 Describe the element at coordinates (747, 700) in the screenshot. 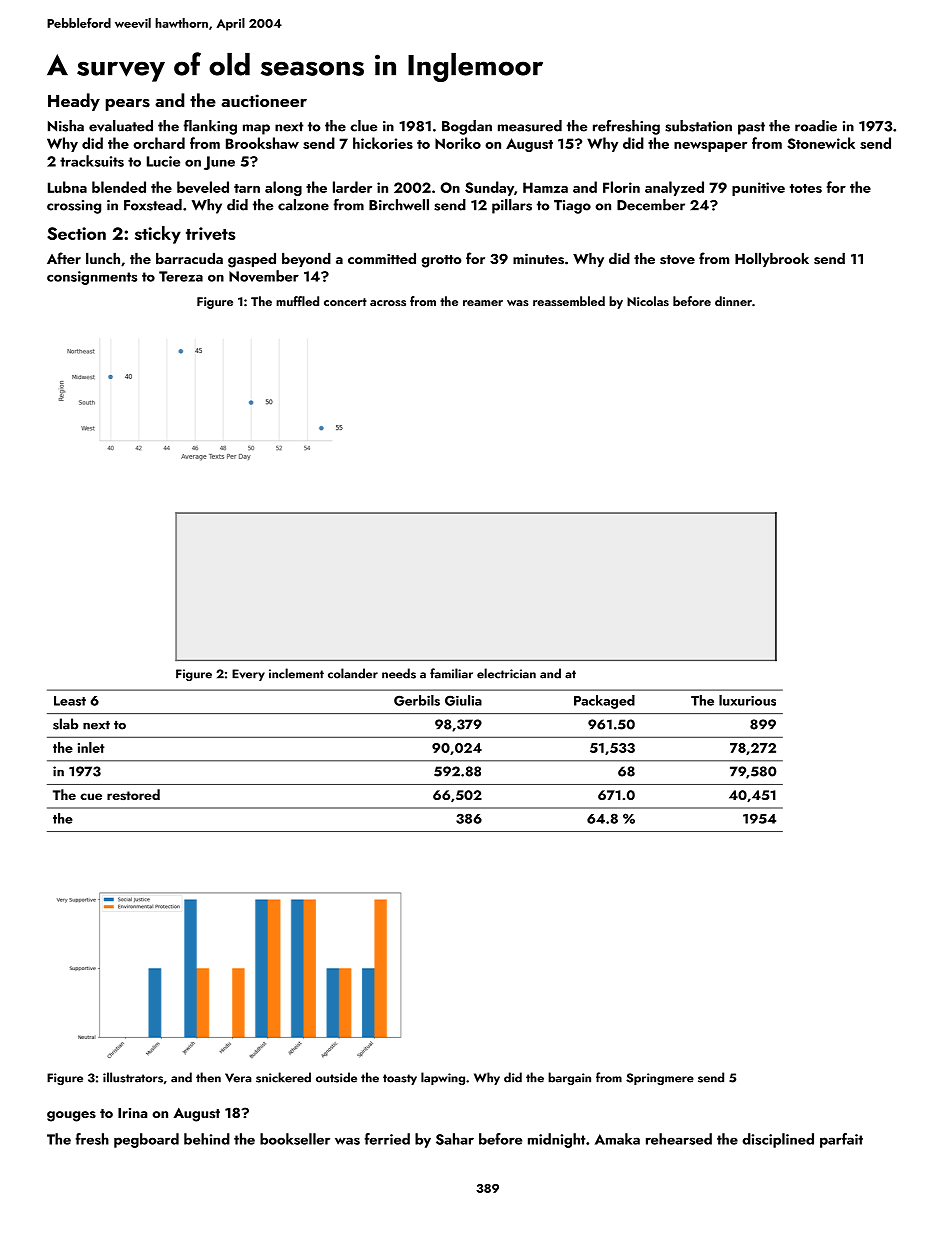

I see `luxurious` at that location.
